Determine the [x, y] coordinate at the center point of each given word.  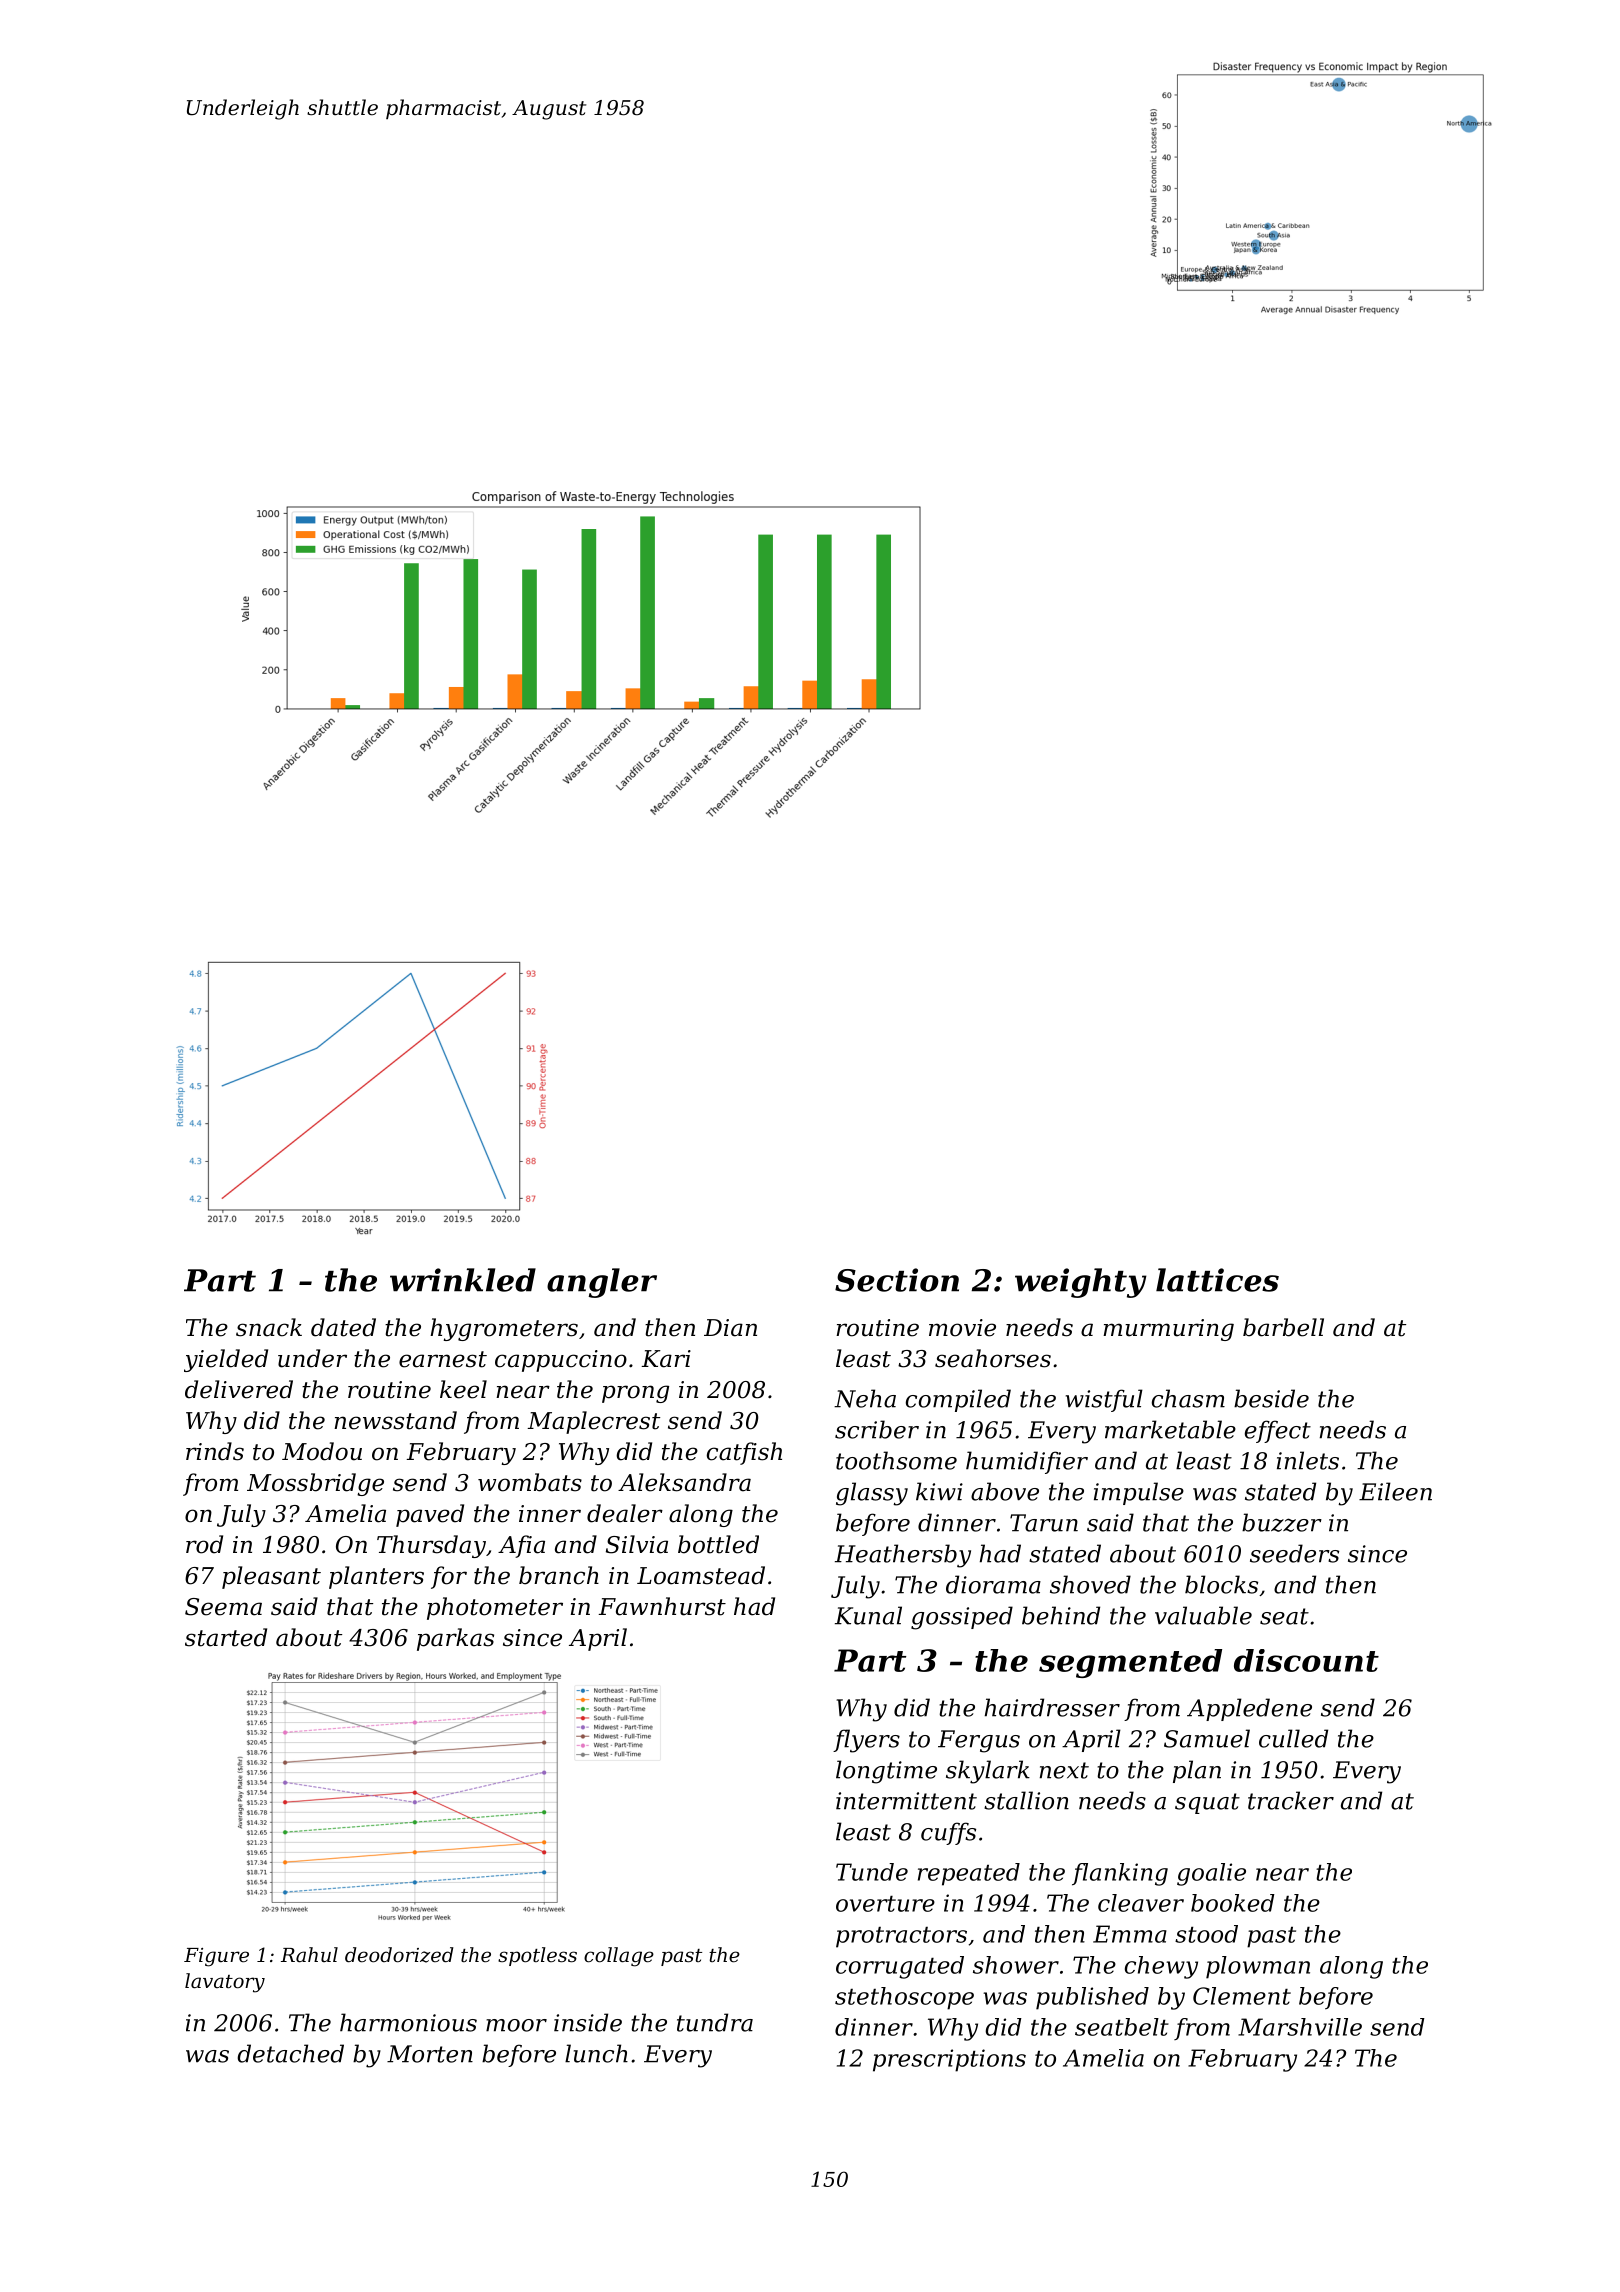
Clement [1242, 1996]
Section [897, 1280]
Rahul [309, 1955]
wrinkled [463, 1280]
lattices [1217, 1280]
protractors [901, 1937]
